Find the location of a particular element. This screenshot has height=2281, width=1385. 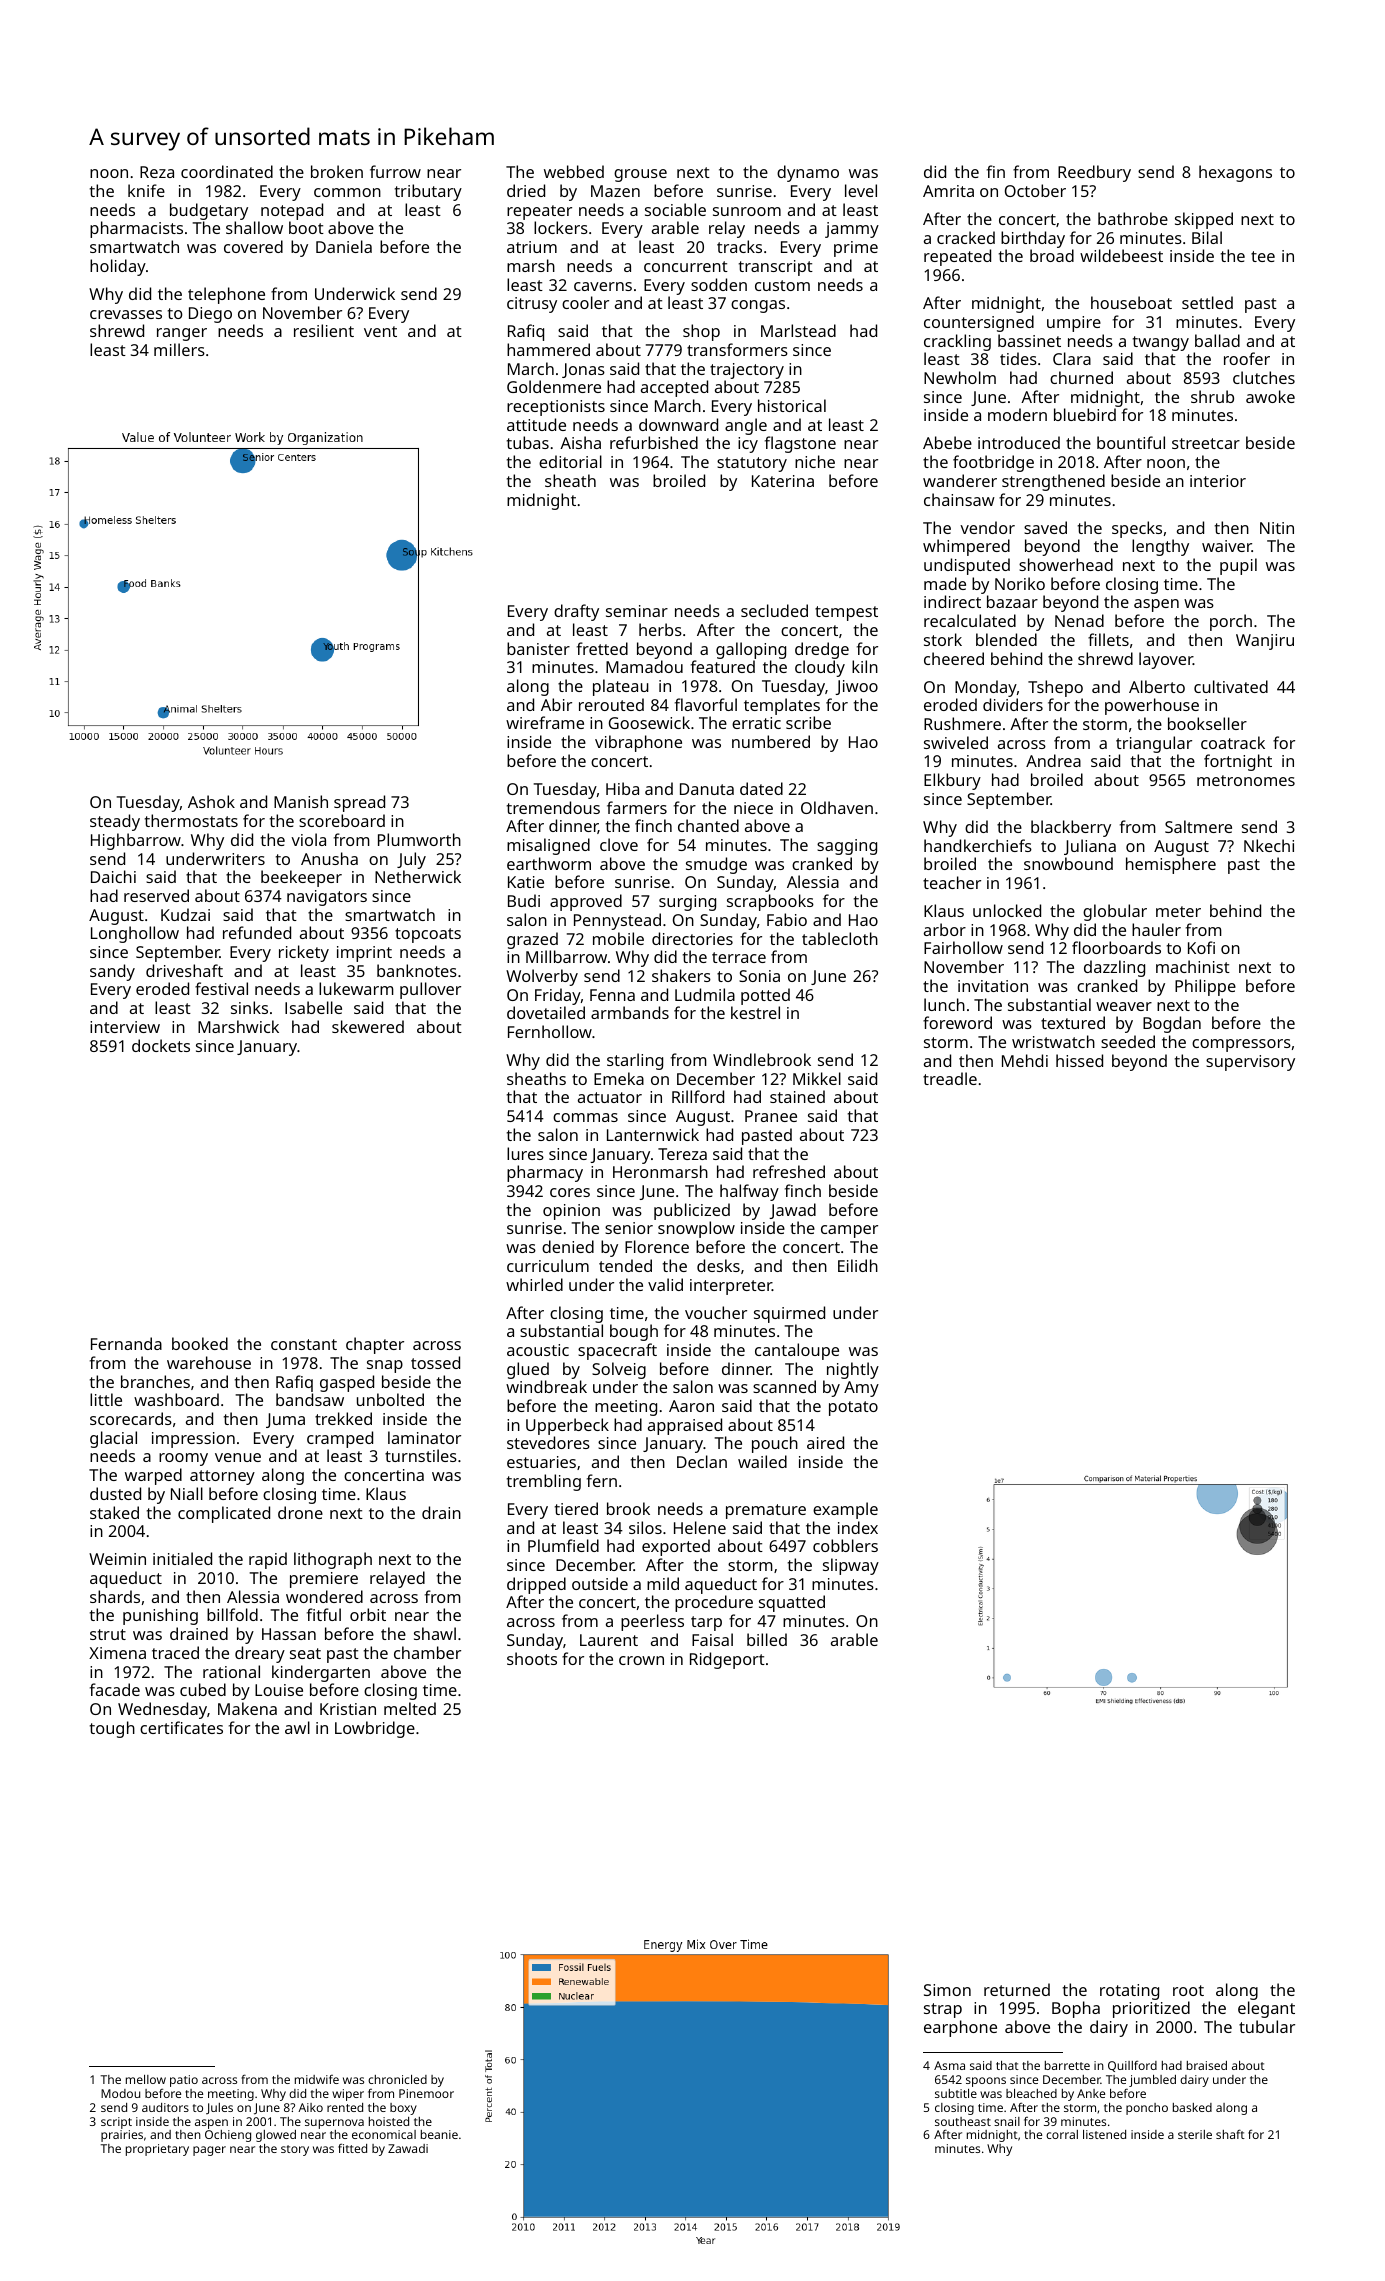

Ridgeport is located at coordinates (727, 1660).
